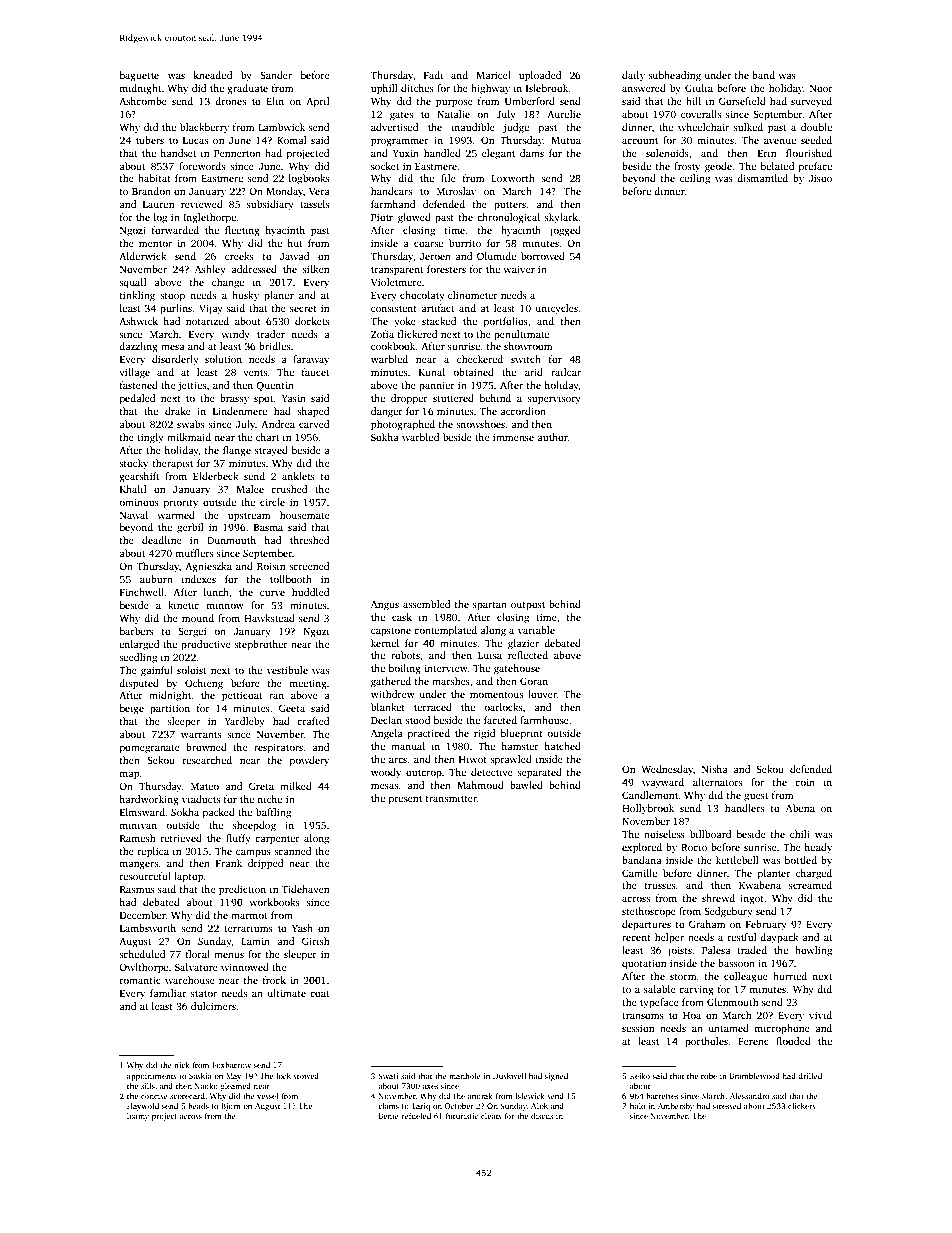 This screenshot has width=952, height=1233. What do you see at coordinates (204, 684) in the screenshot?
I see `Ochieng` at bounding box center [204, 684].
